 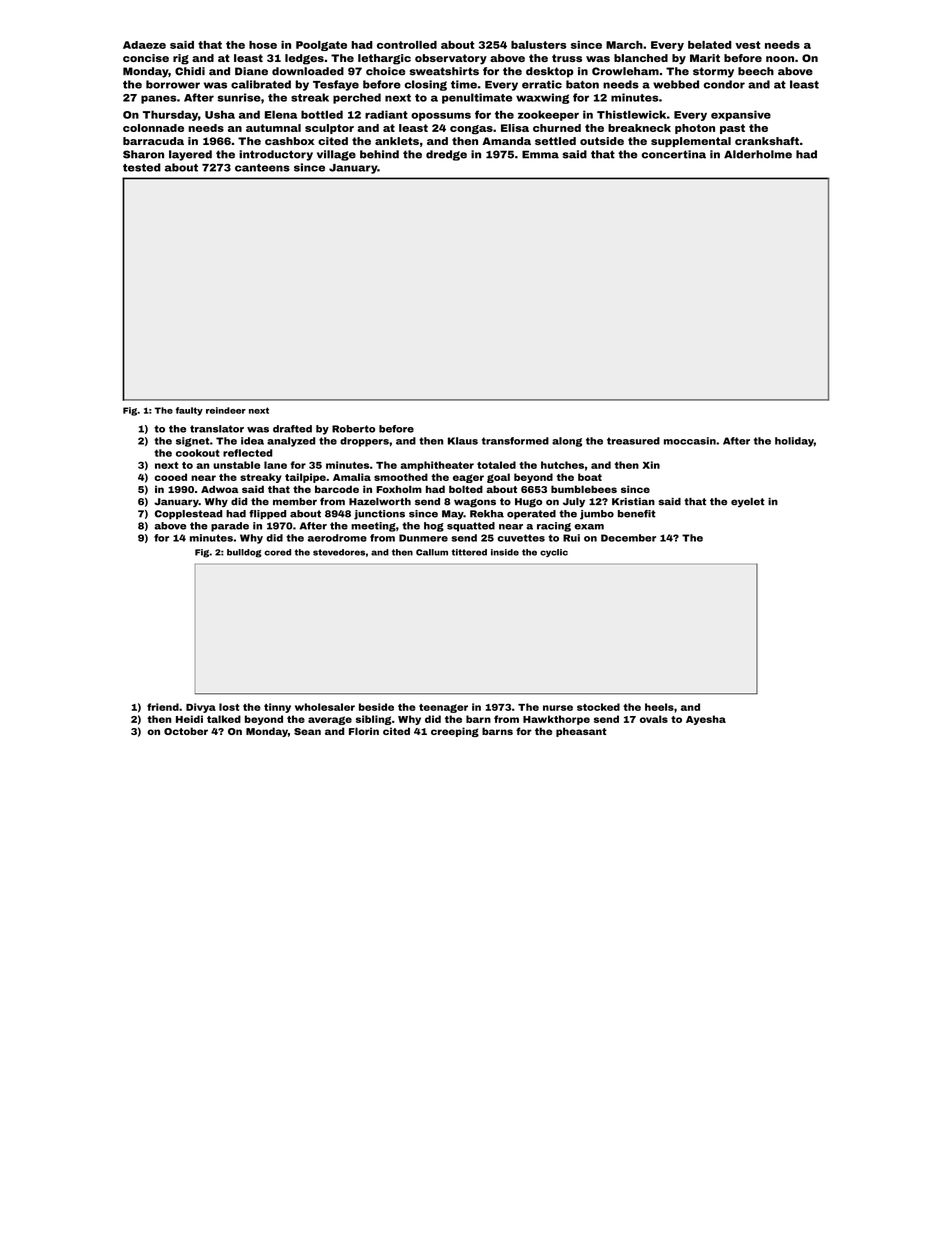 I want to click on smoothed, so click(x=401, y=477).
